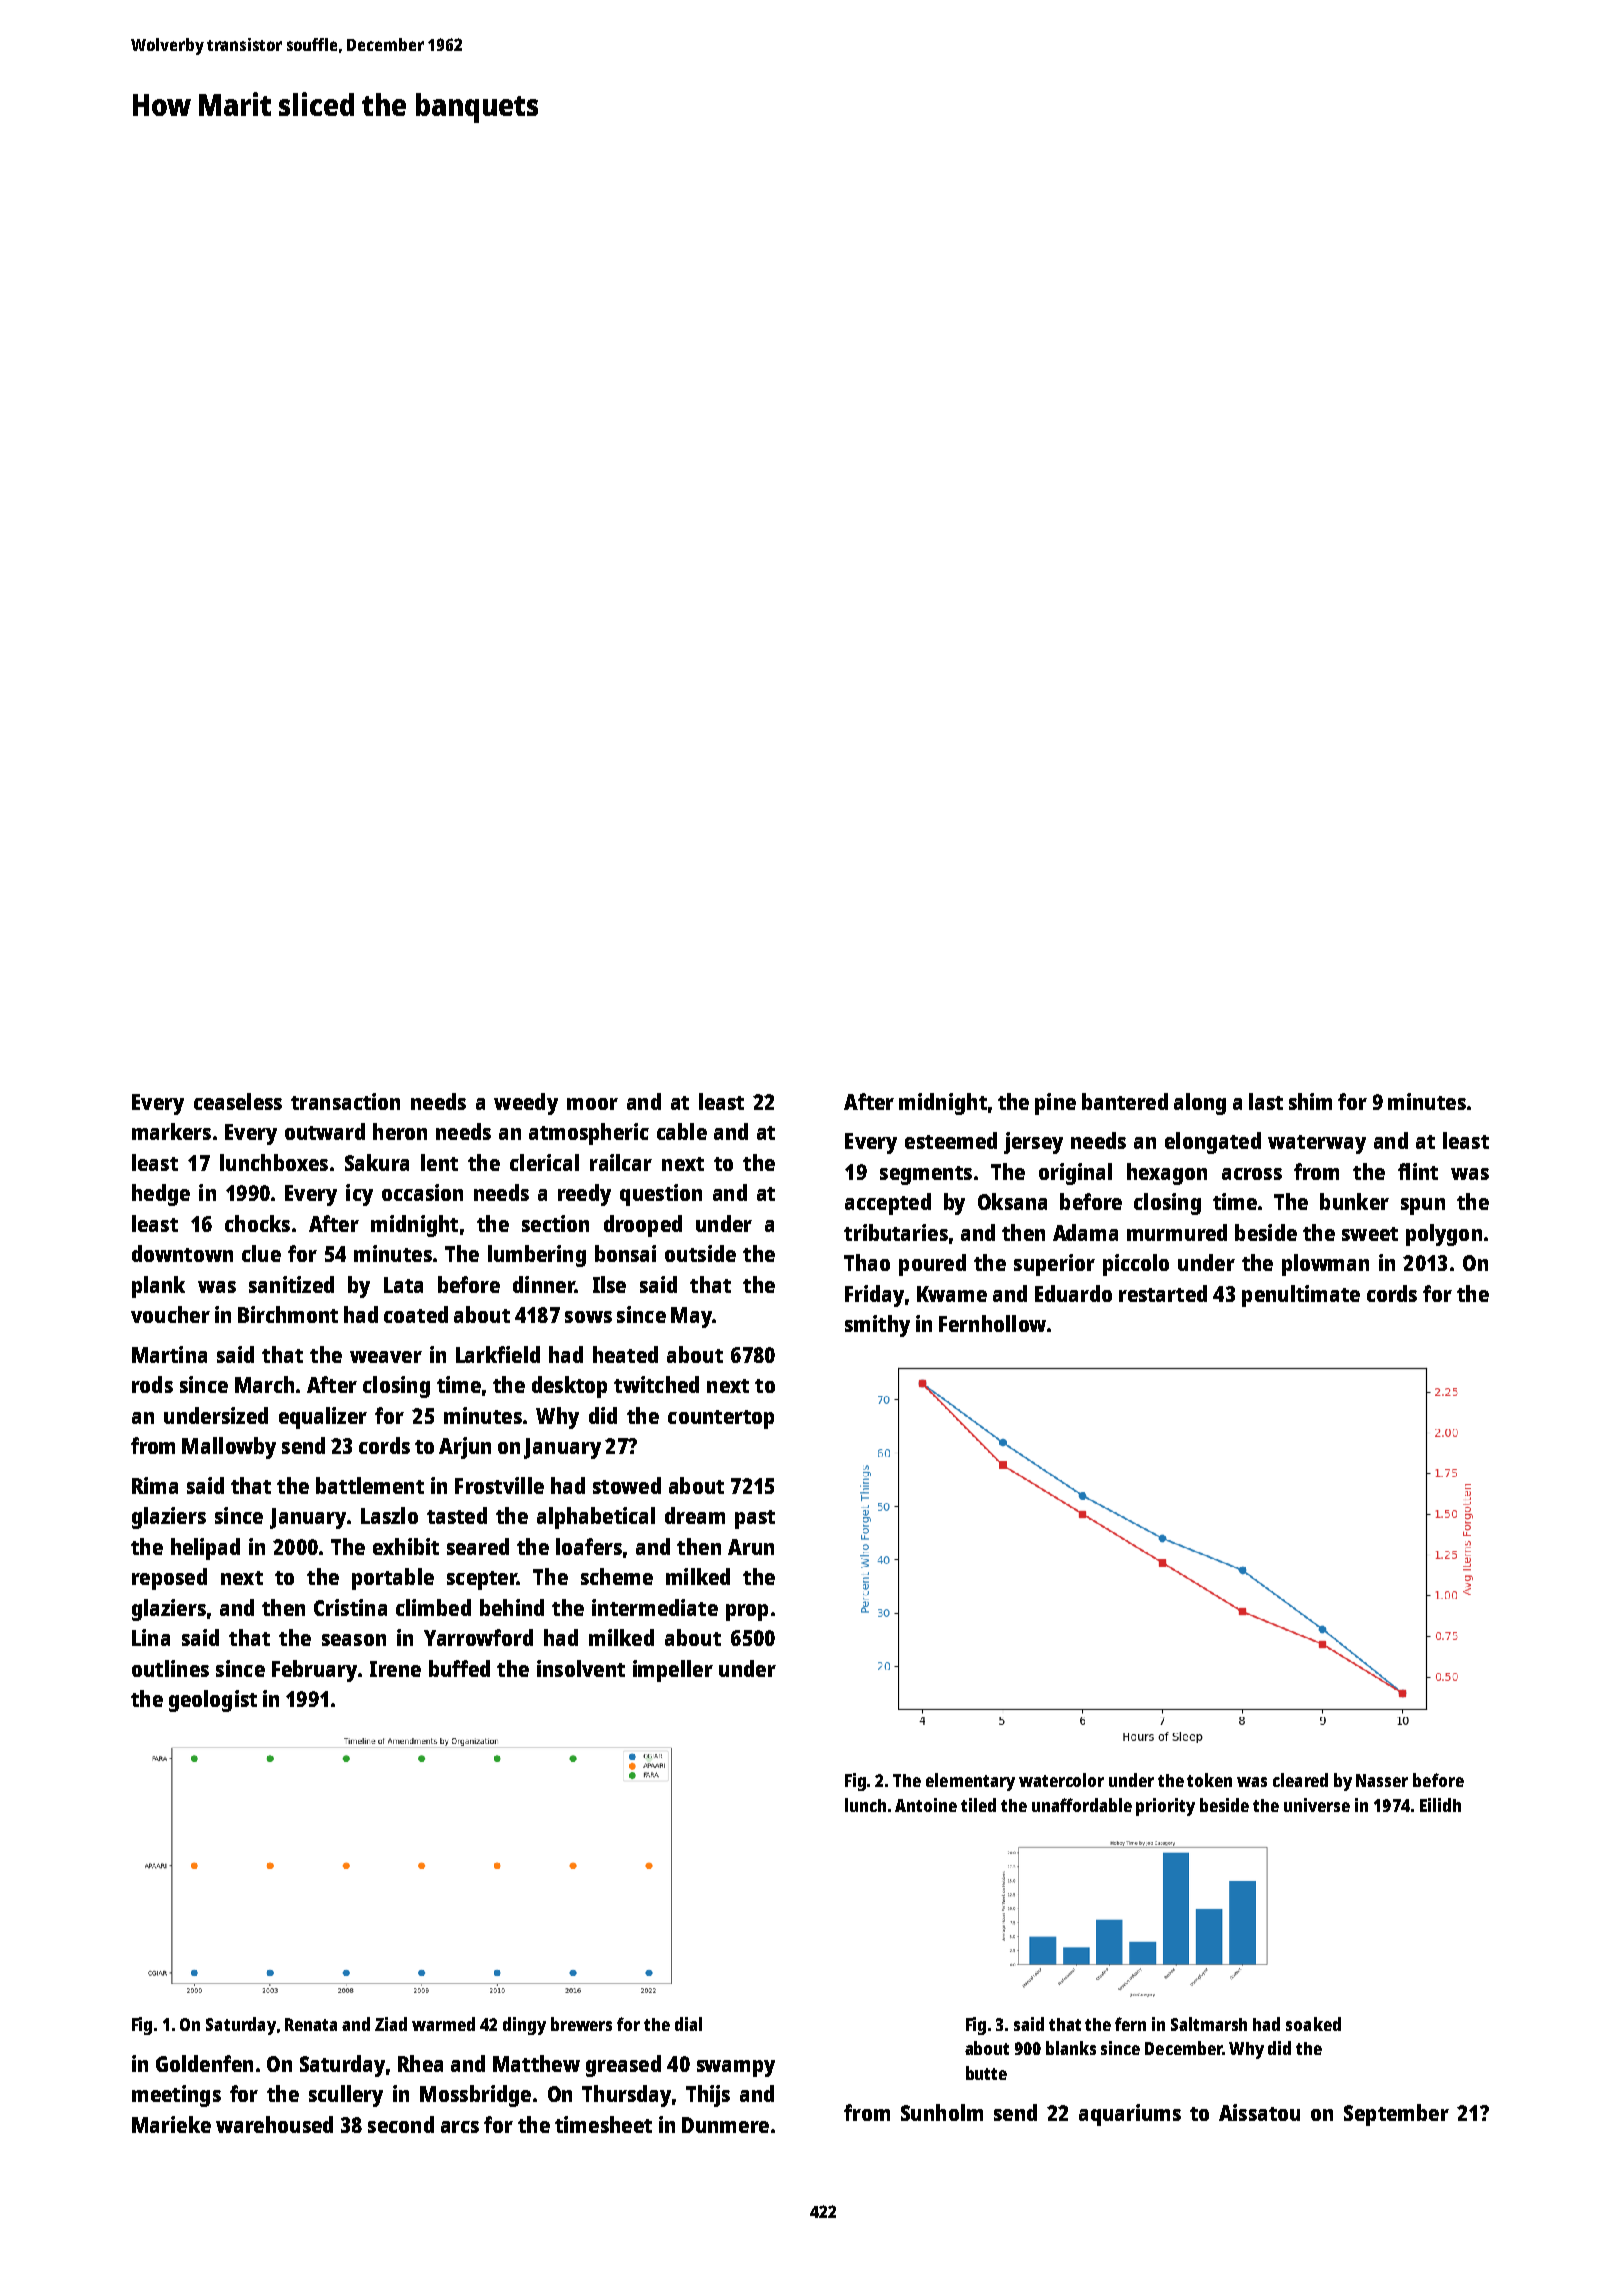 The image size is (1620, 2292). I want to click on Lata, so click(403, 1285).
